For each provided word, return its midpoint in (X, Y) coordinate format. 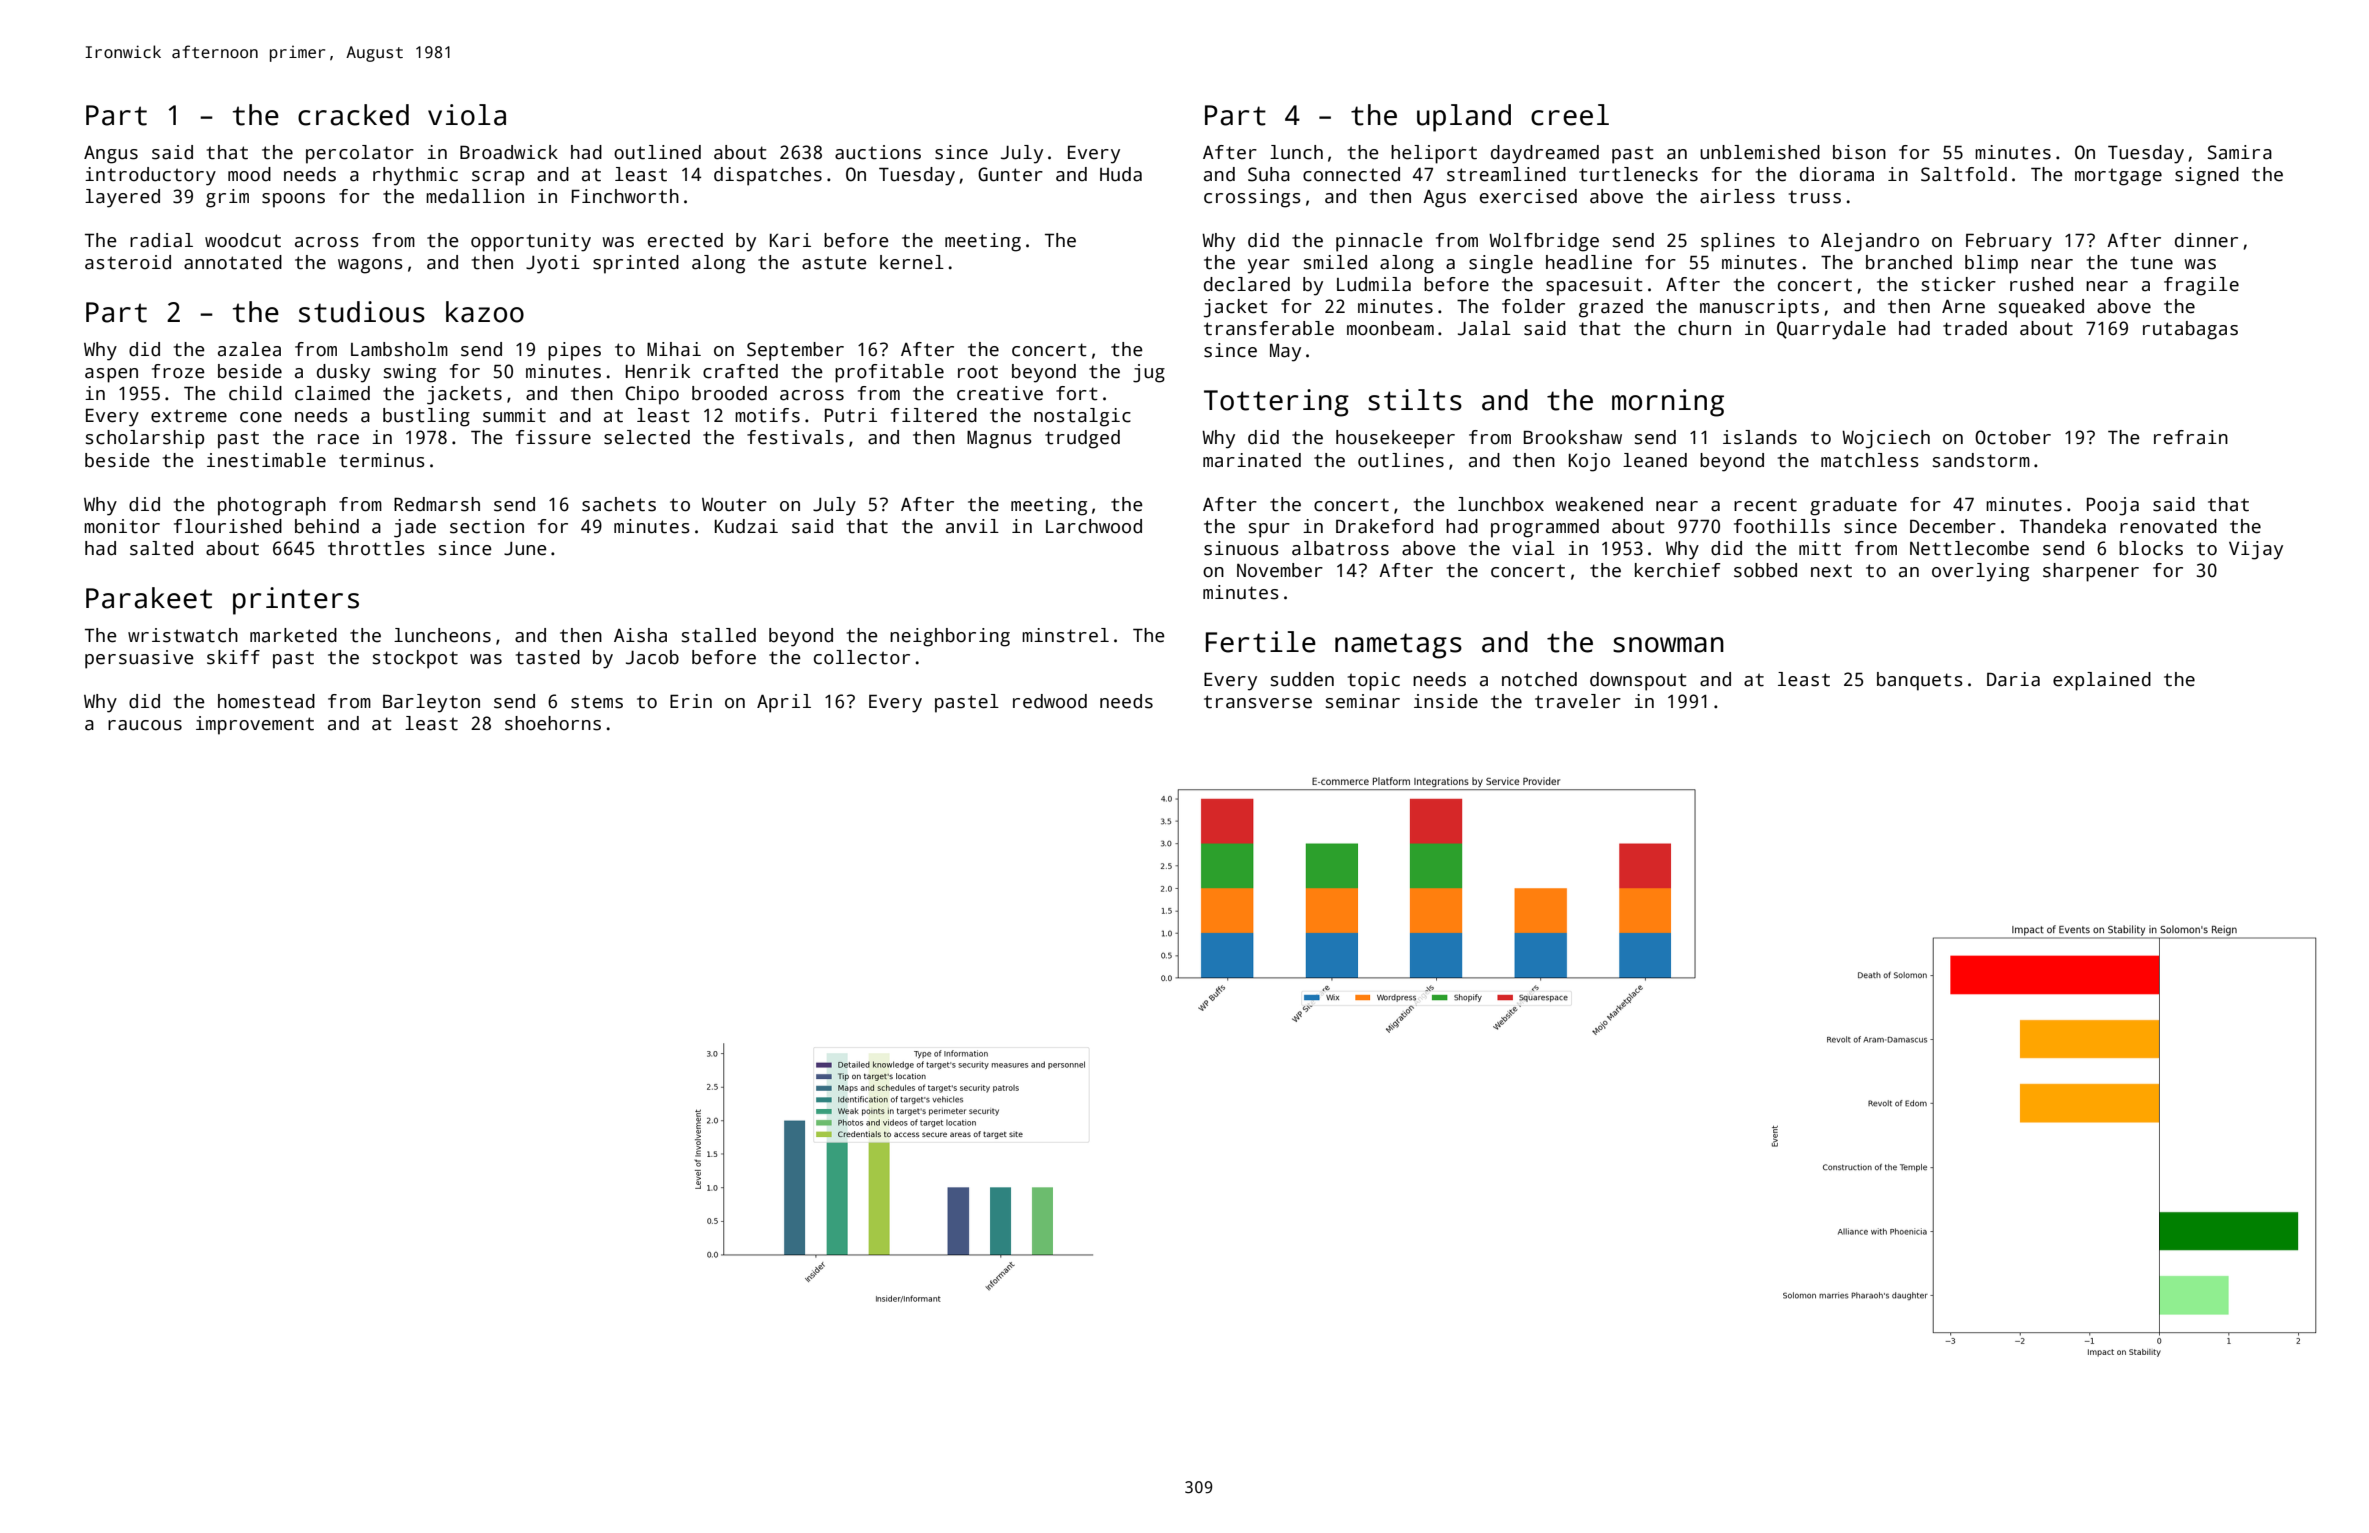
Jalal (1484, 328)
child (255, 393)
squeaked (2041, 308)
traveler (1578, 701)
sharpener (2091, 572)
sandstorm (1981, 460)
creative (1000, 393)
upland (1464, 118)
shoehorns (553, 723)
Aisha (640, 635)
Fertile (1261, 642)
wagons (370, 266)
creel (1570, 115)
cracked (353, 115)
